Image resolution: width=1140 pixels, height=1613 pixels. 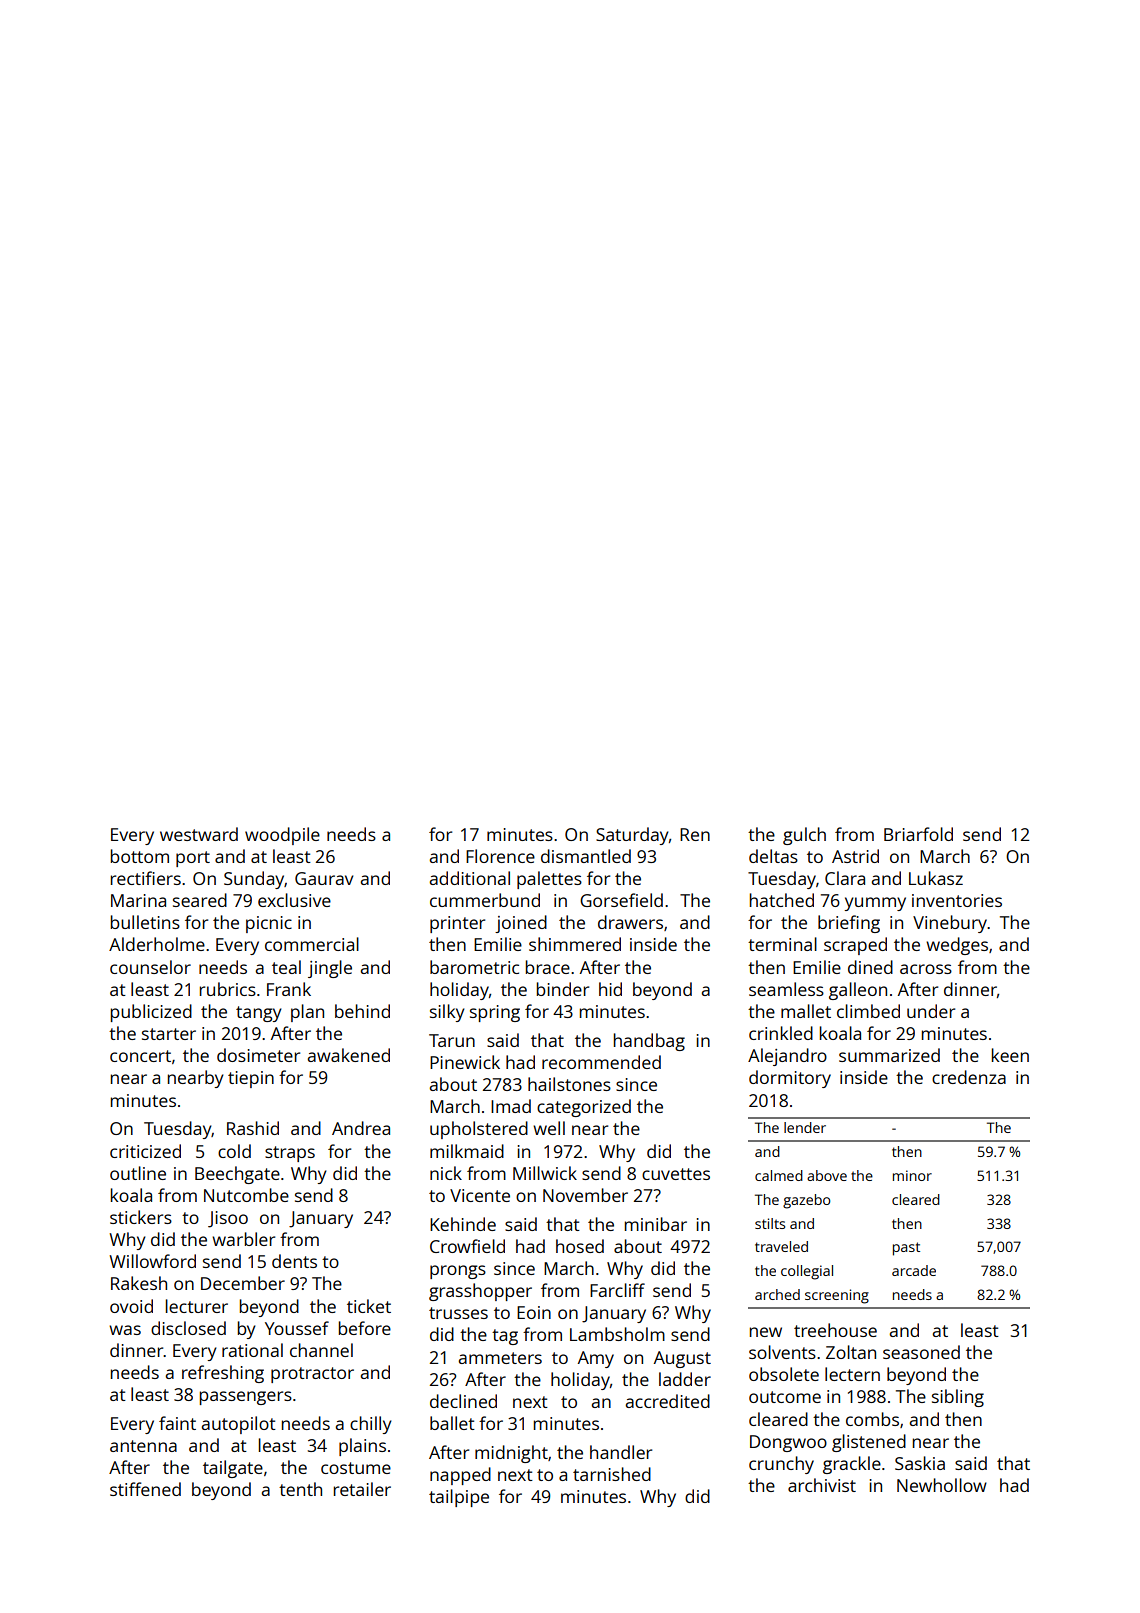 I want to click on Briarfold, so click(x=918, y=834).
